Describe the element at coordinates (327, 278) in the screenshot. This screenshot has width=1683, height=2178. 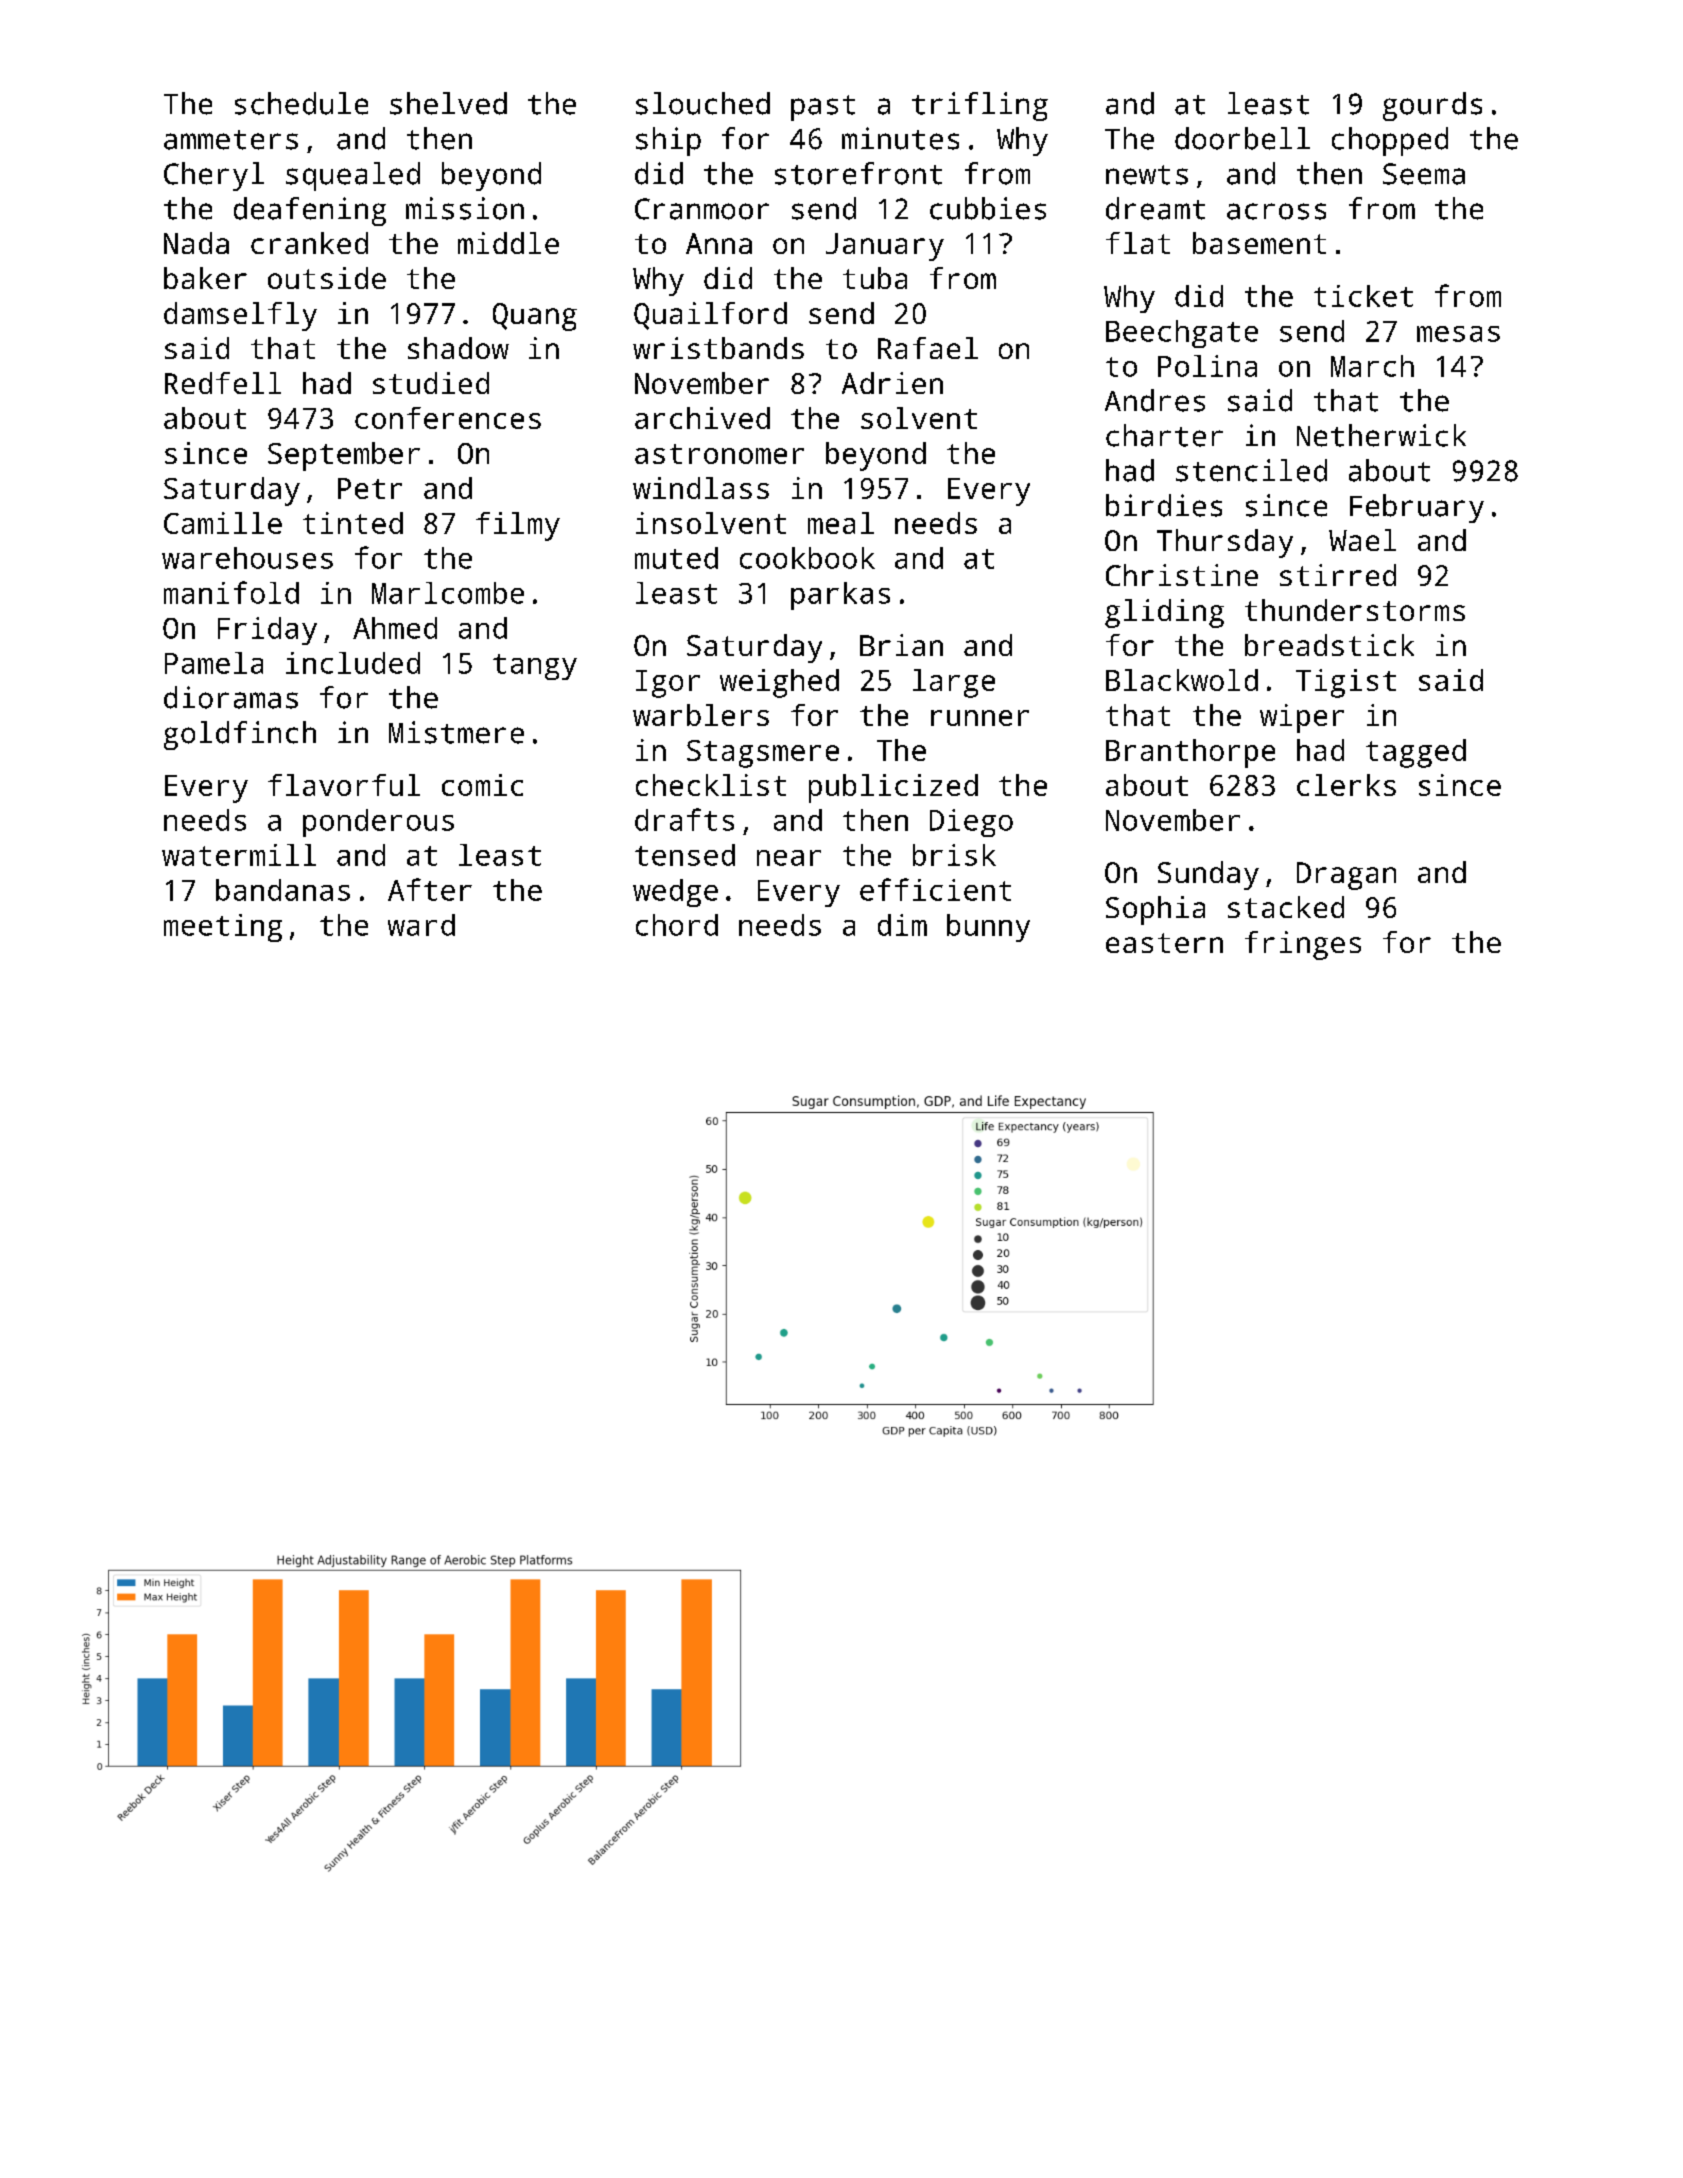
I see `outside` at that location.
